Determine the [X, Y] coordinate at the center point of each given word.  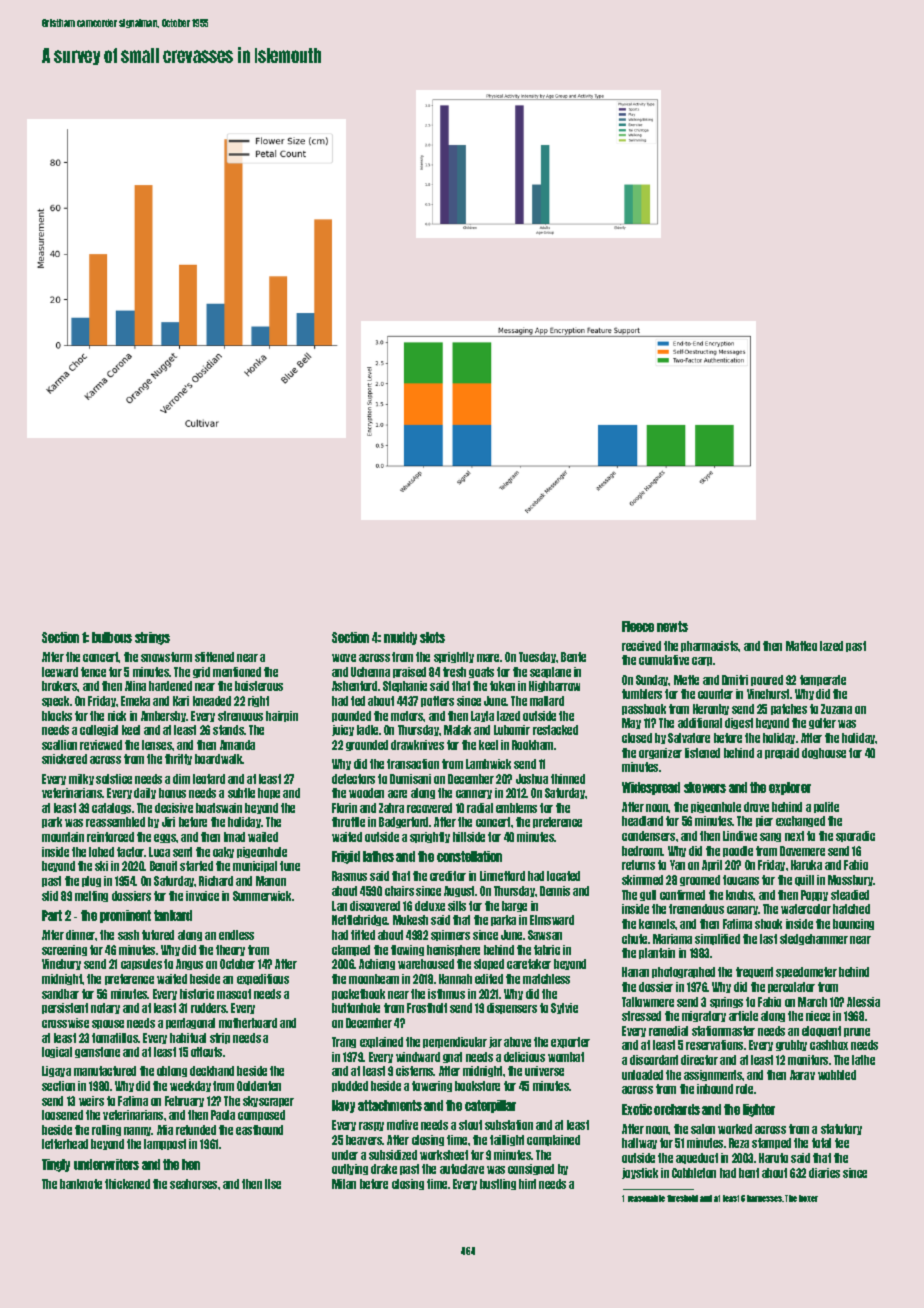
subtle [241, 793]
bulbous [112, 637]
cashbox [829, 1045]
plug [91, 881]
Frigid [346, 857]
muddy [400, 638]
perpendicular [455, 1042]
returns [638, 865]
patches [789, 709]
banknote [81, 1184]
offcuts [206, 1052]
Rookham [532, 745]
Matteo [801, 646]
